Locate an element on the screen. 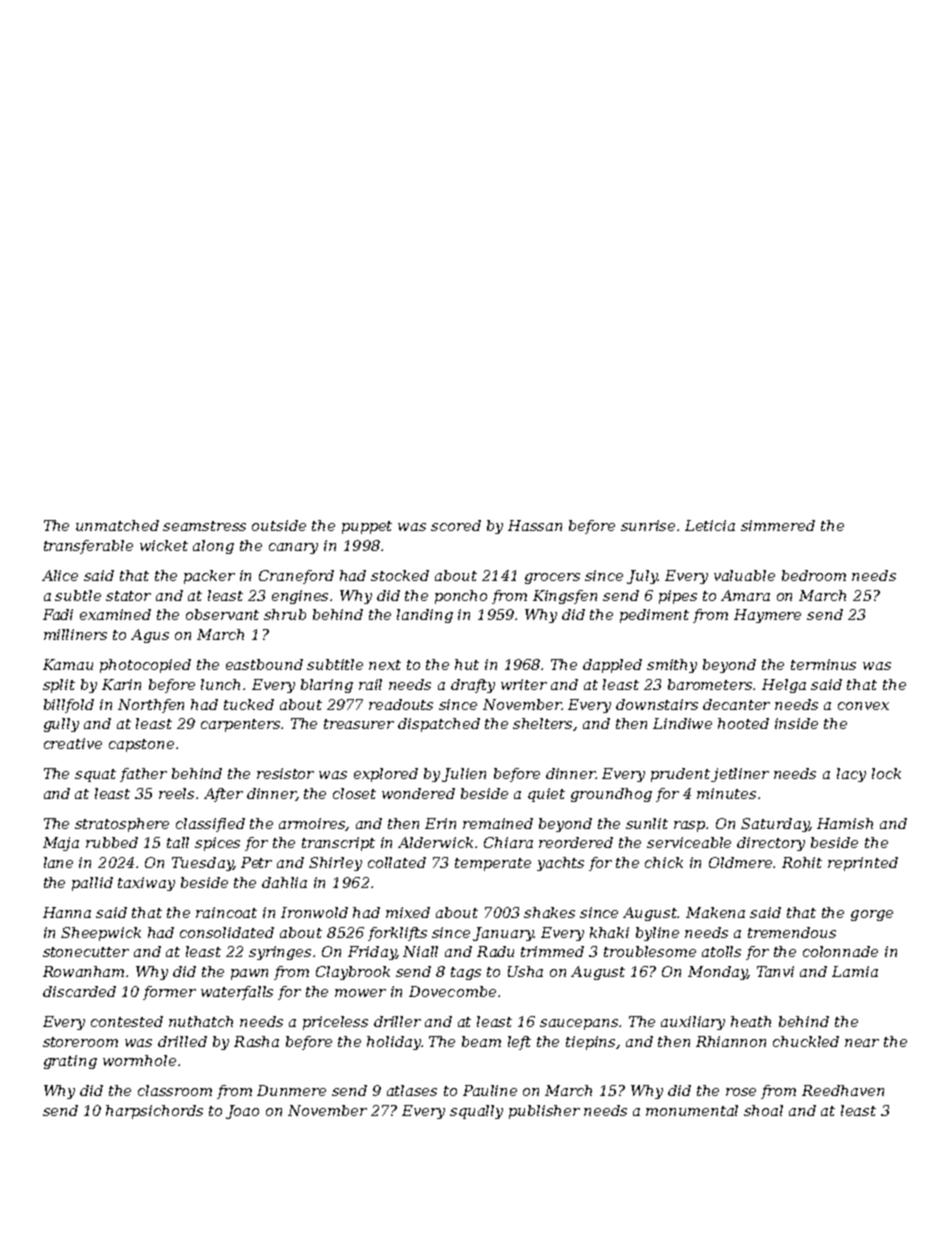 Image resolution: width=952 pixels, height=1233 pixels. Claybrook is located at coordinates (353, 973).
